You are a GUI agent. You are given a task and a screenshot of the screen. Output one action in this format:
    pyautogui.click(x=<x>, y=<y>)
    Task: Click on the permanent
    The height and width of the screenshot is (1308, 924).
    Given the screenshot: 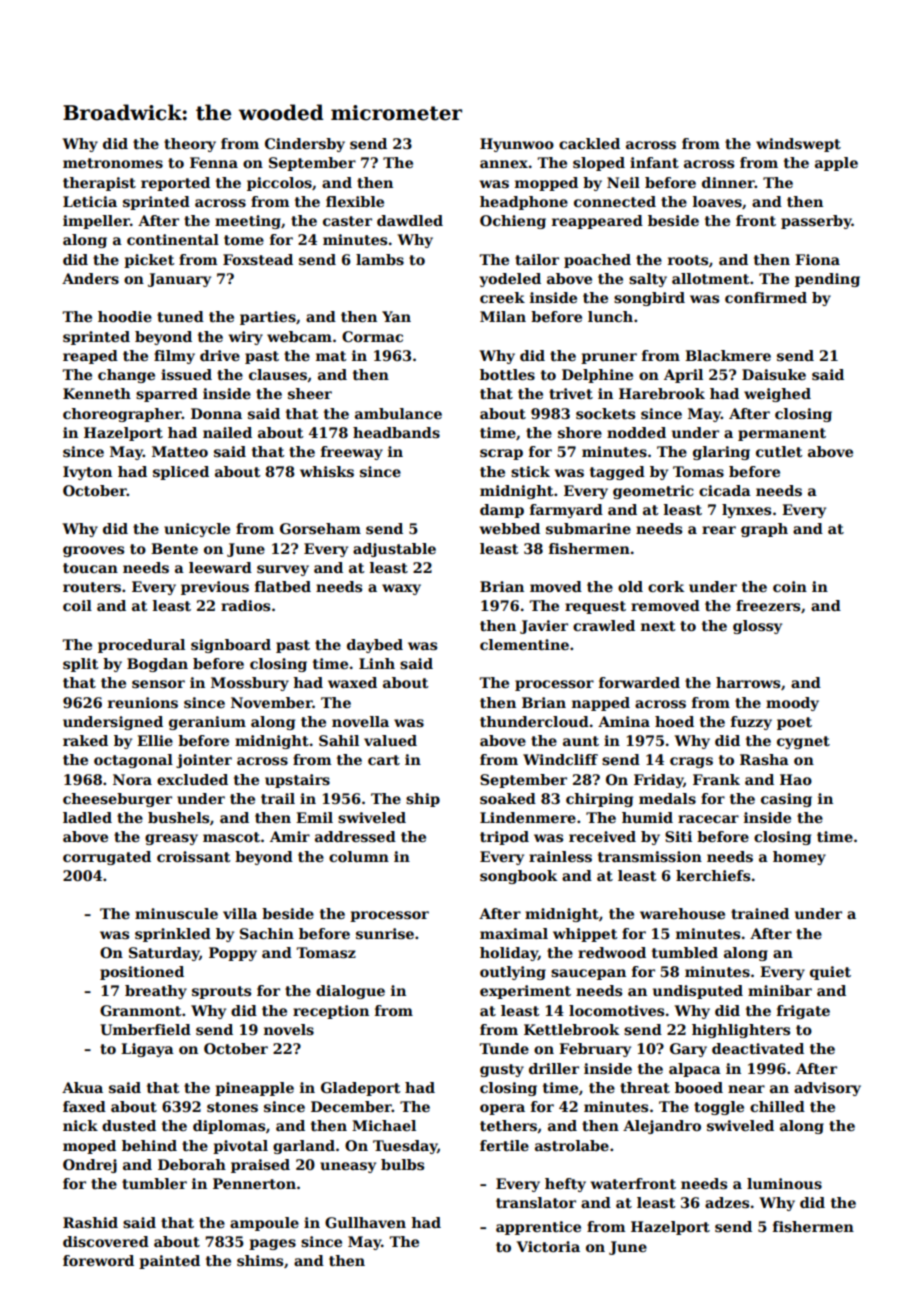 What is the action you would take?
    pyautogui.click(x=782, y=434)
